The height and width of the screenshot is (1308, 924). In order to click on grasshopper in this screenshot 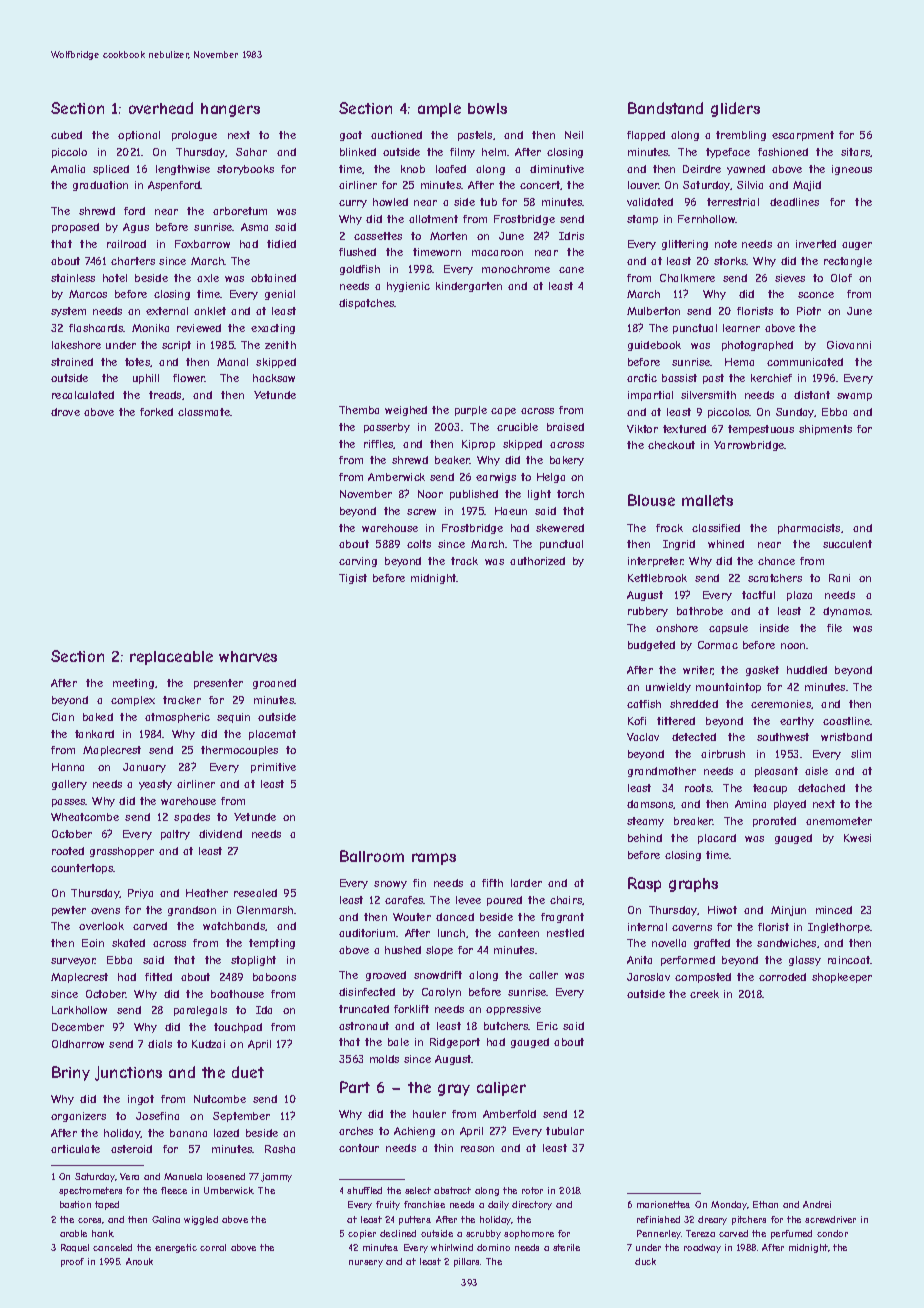, I will do `click(122, 852)`.
